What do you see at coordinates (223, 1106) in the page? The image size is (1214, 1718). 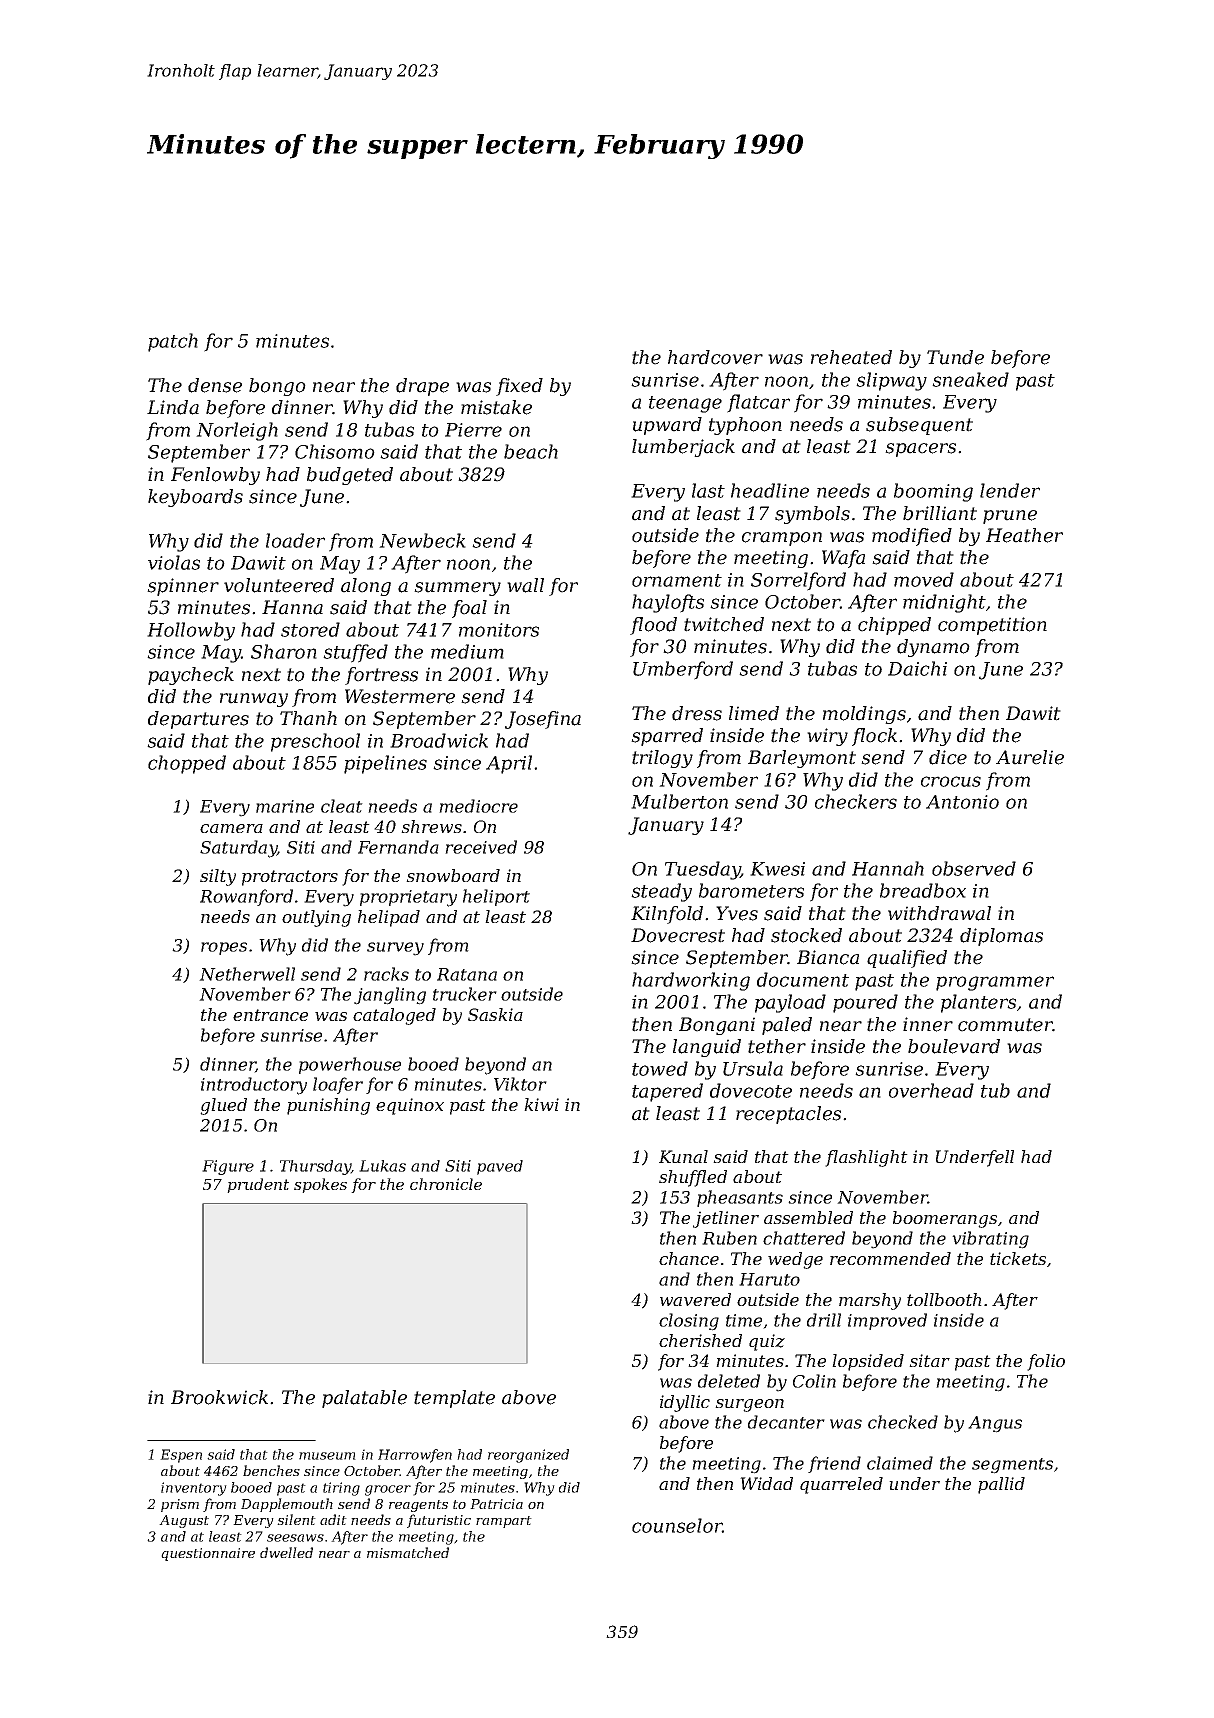 I see `glued` at bounding box center [223, 1106].
